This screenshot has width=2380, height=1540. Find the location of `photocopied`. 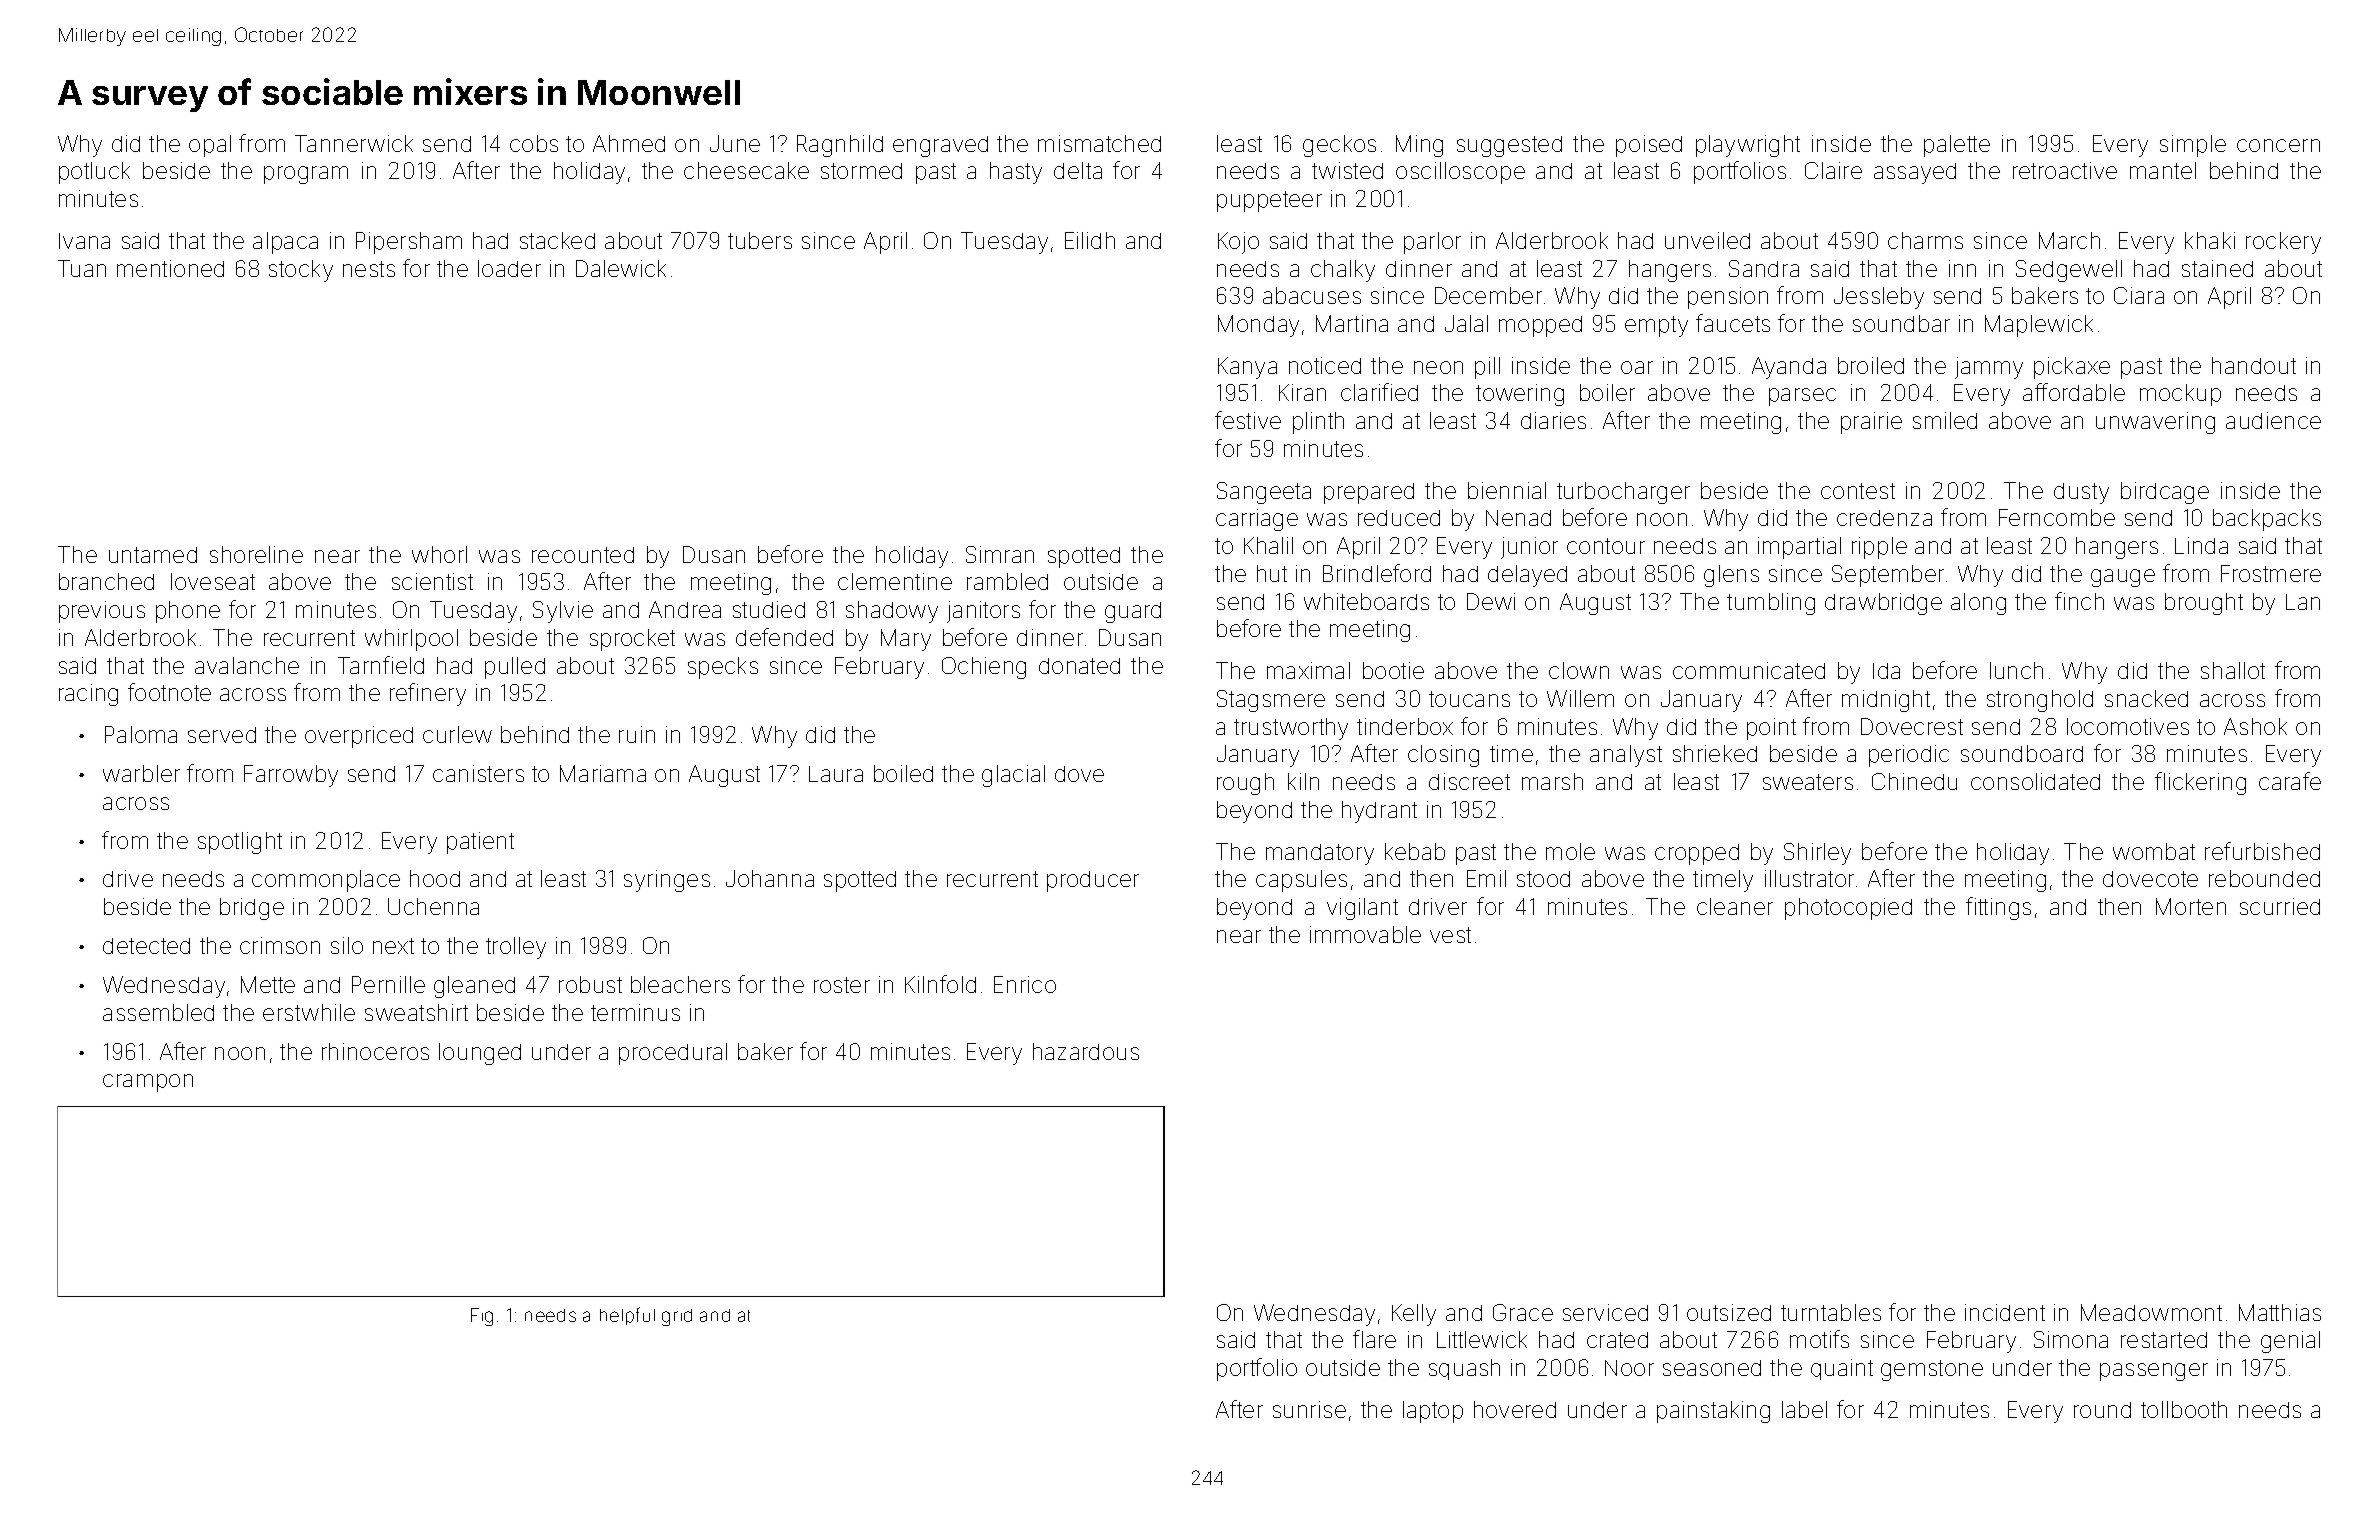

photocopied is located at coordinates (1848, 909).
